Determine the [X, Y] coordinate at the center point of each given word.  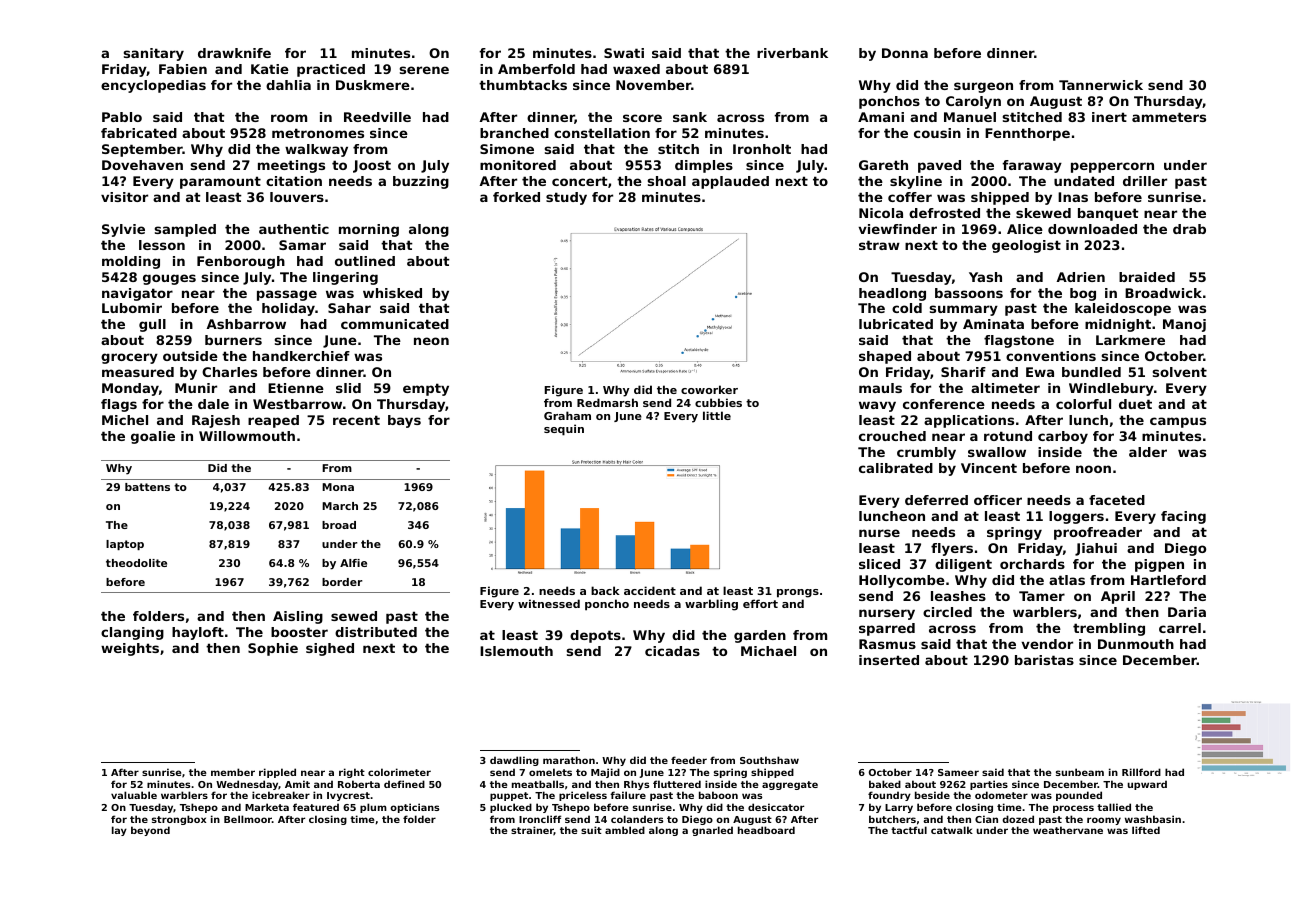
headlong [892, 294]
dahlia [288, 85]
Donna [905, 53]
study [566, 198]
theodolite [136, 563]
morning [369, 230]
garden [760, 636]
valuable [134, 795]
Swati [624, 53]
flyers [952, 549]
